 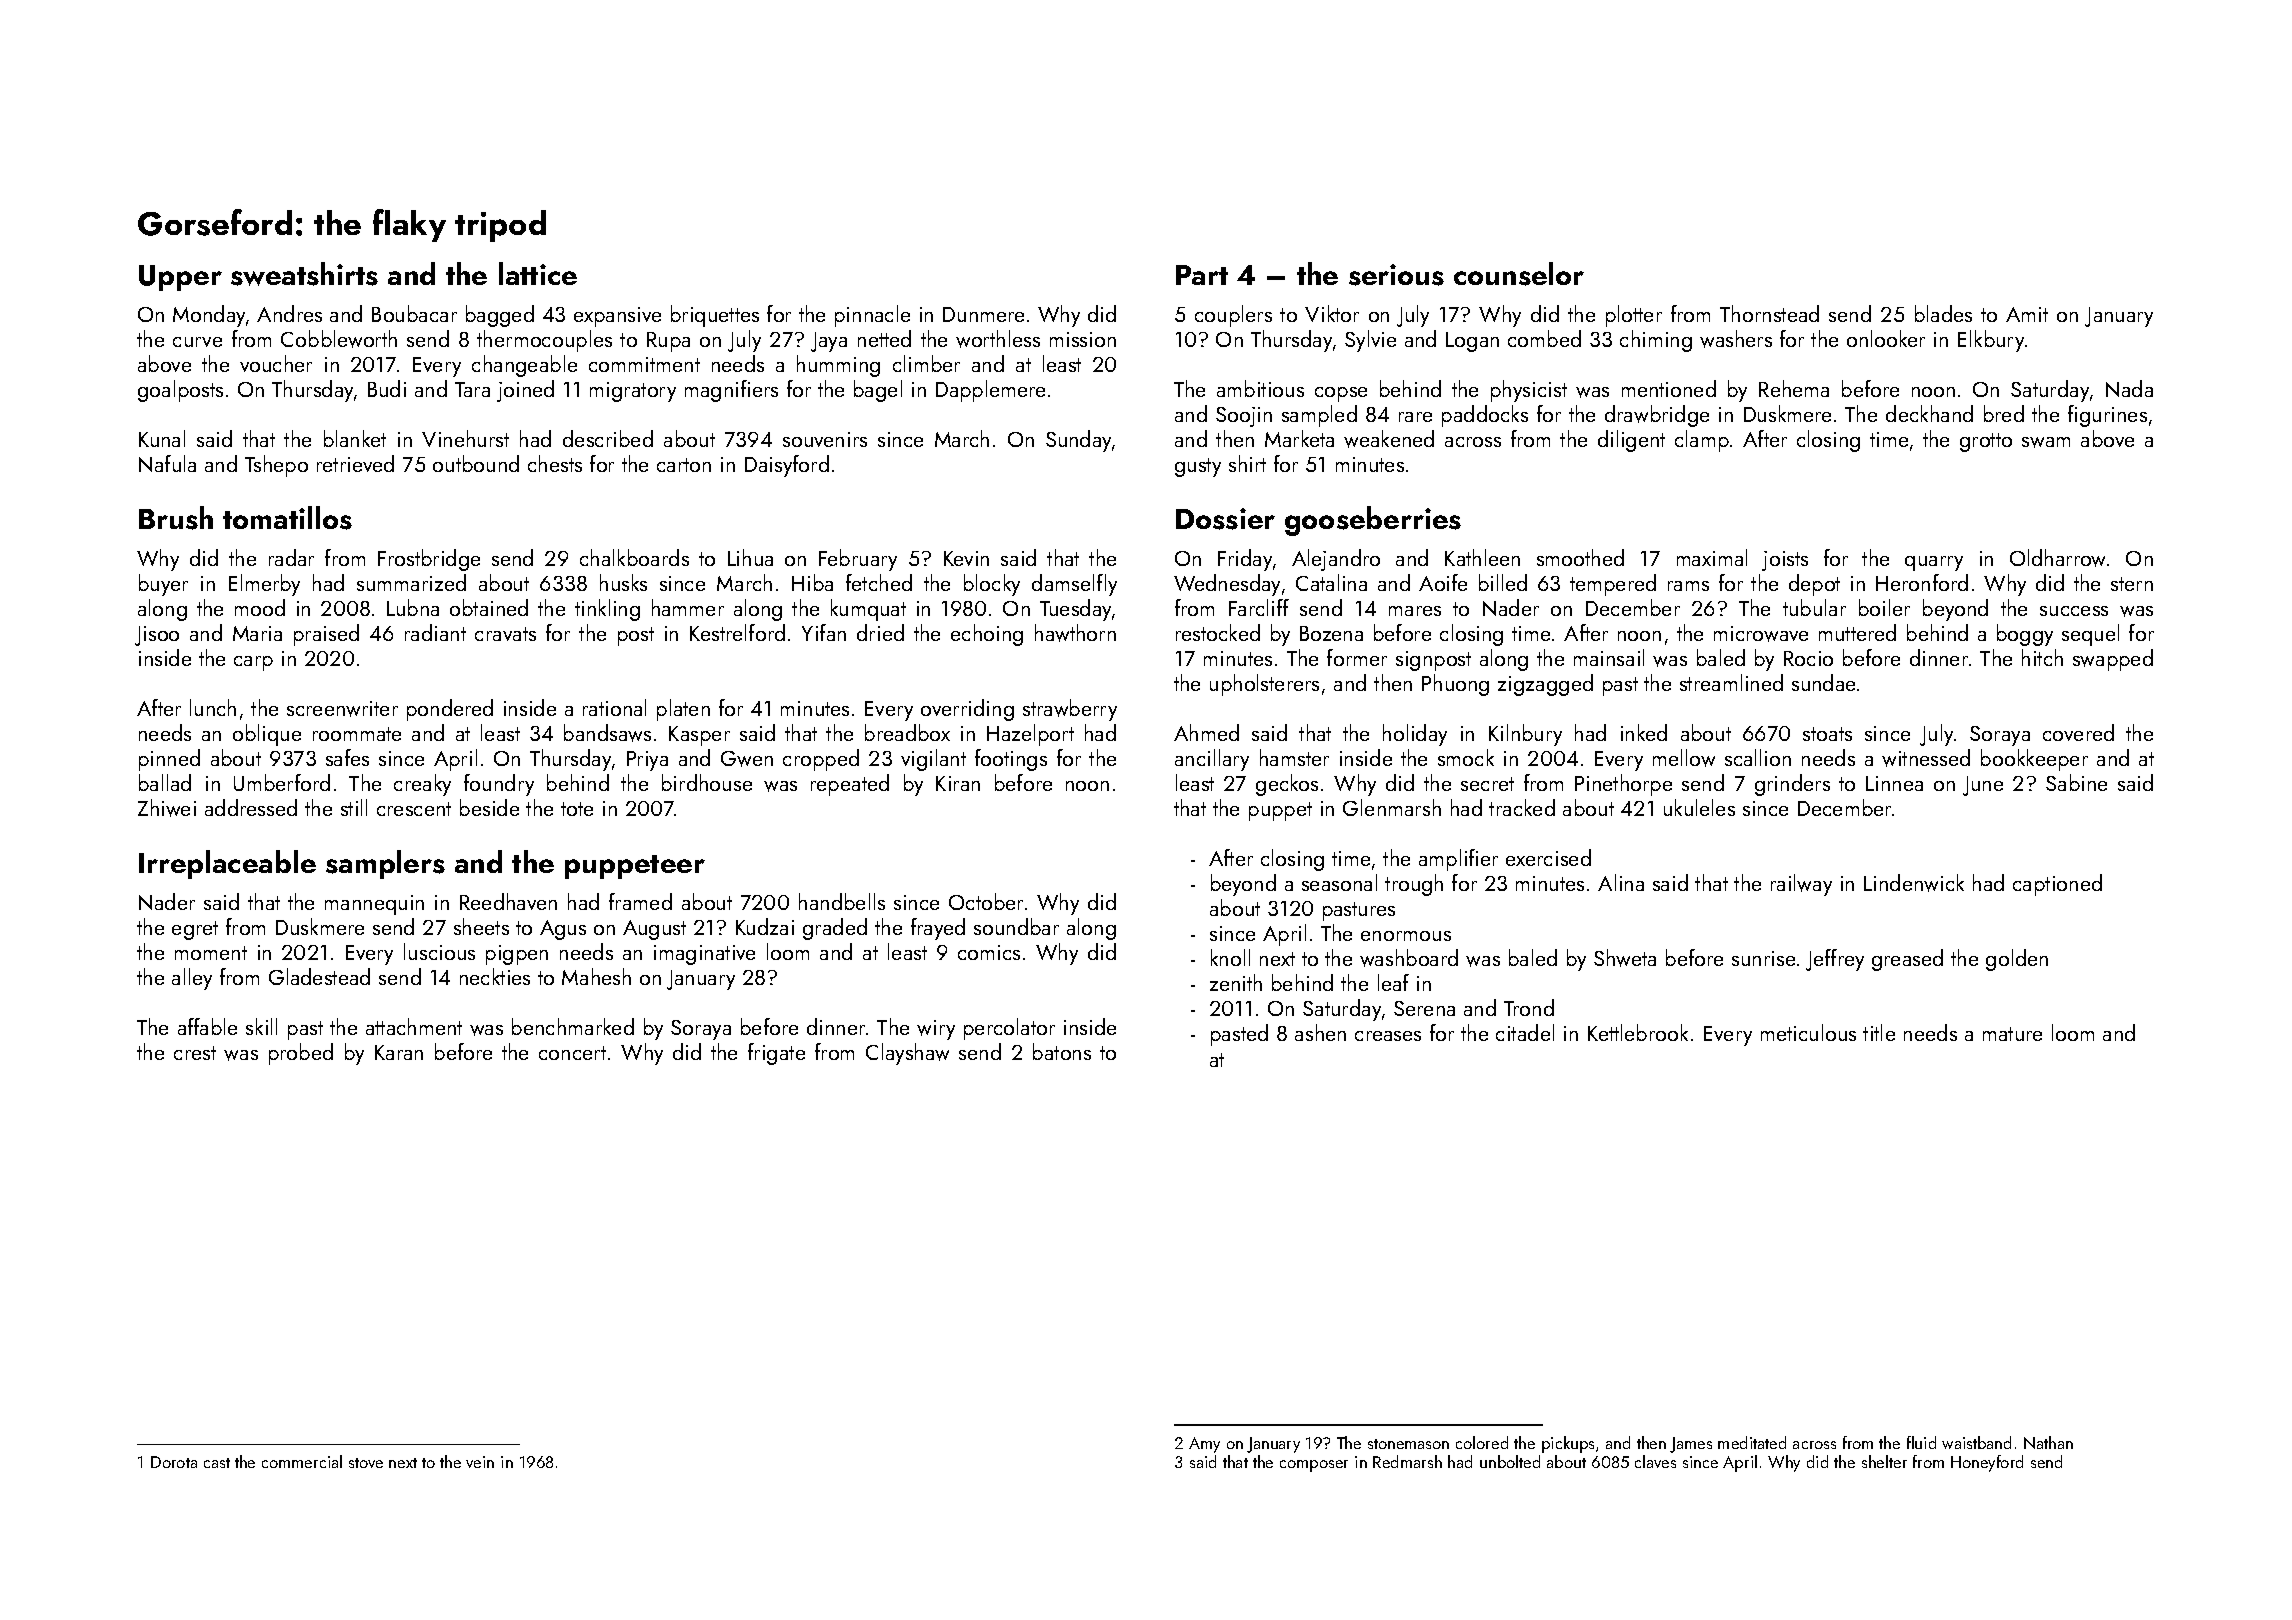 I want to click on Phuong, so click(x=1455, y=685).
